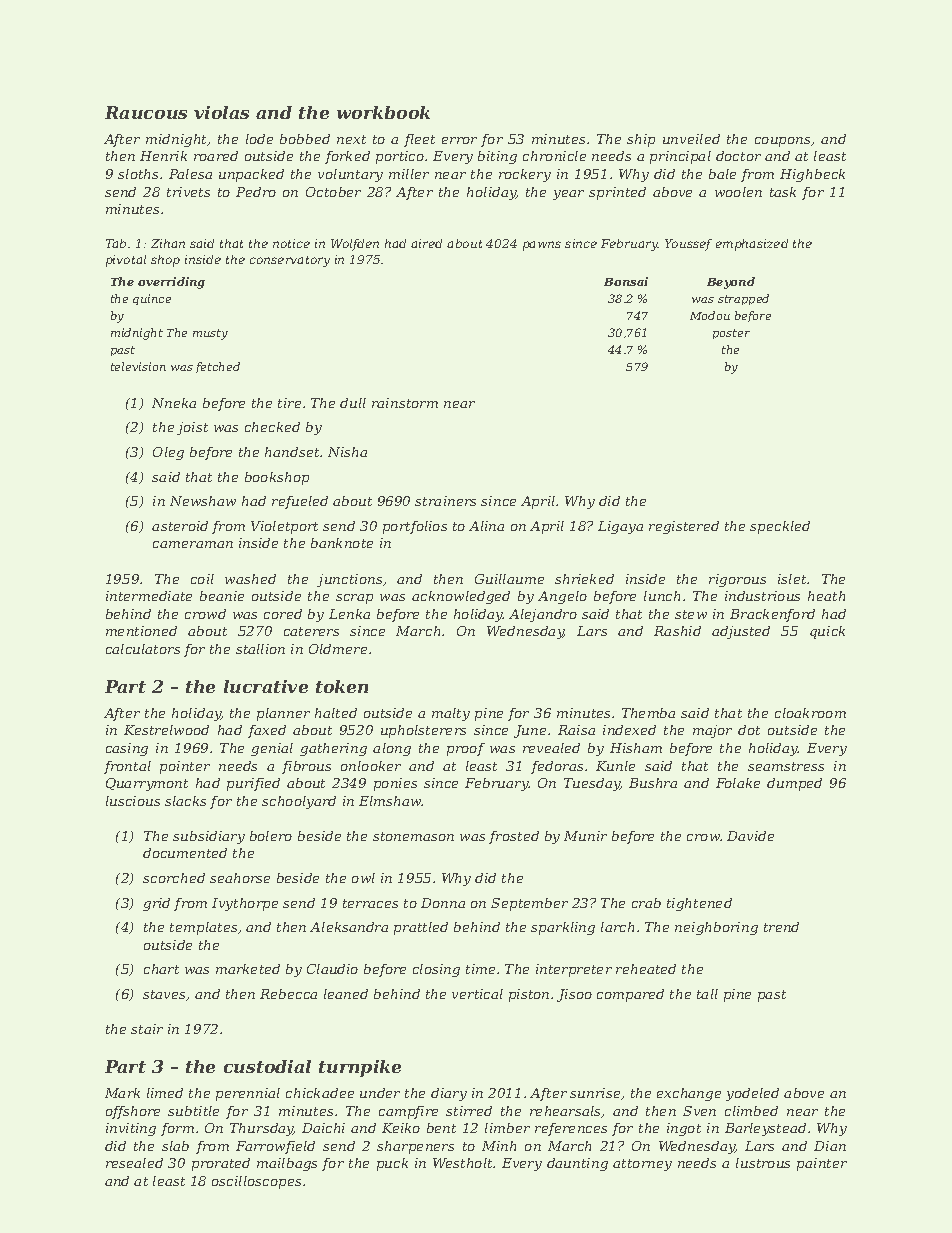 This image has height=1233, width=952. I want to click on scorched, so click(174, 878).
